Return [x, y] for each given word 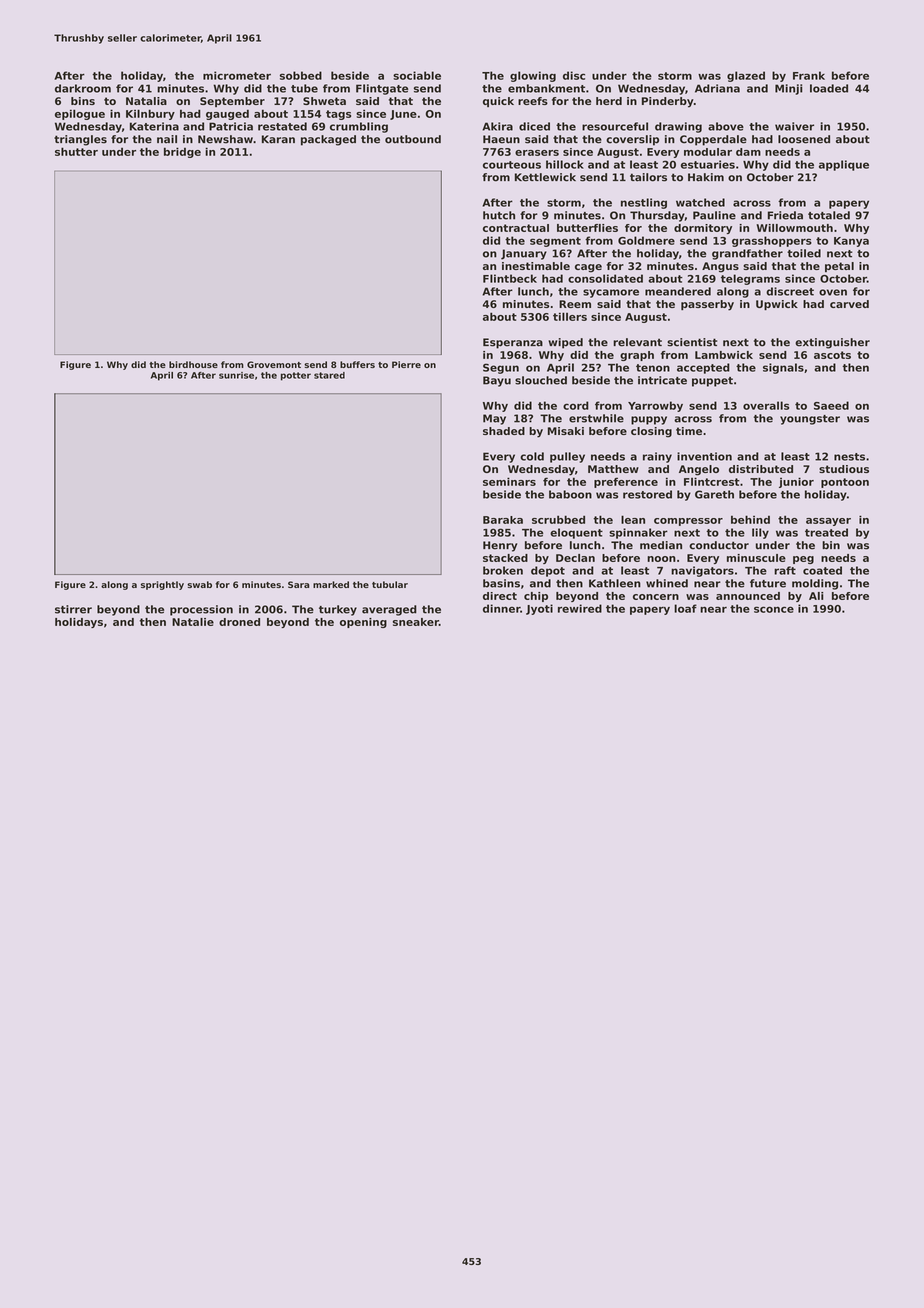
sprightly [162, 585]
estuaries [708, 164]
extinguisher [832, 343]
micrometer [237, 75]
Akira [497, 126]
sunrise [236, 375]
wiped [565, 343]
